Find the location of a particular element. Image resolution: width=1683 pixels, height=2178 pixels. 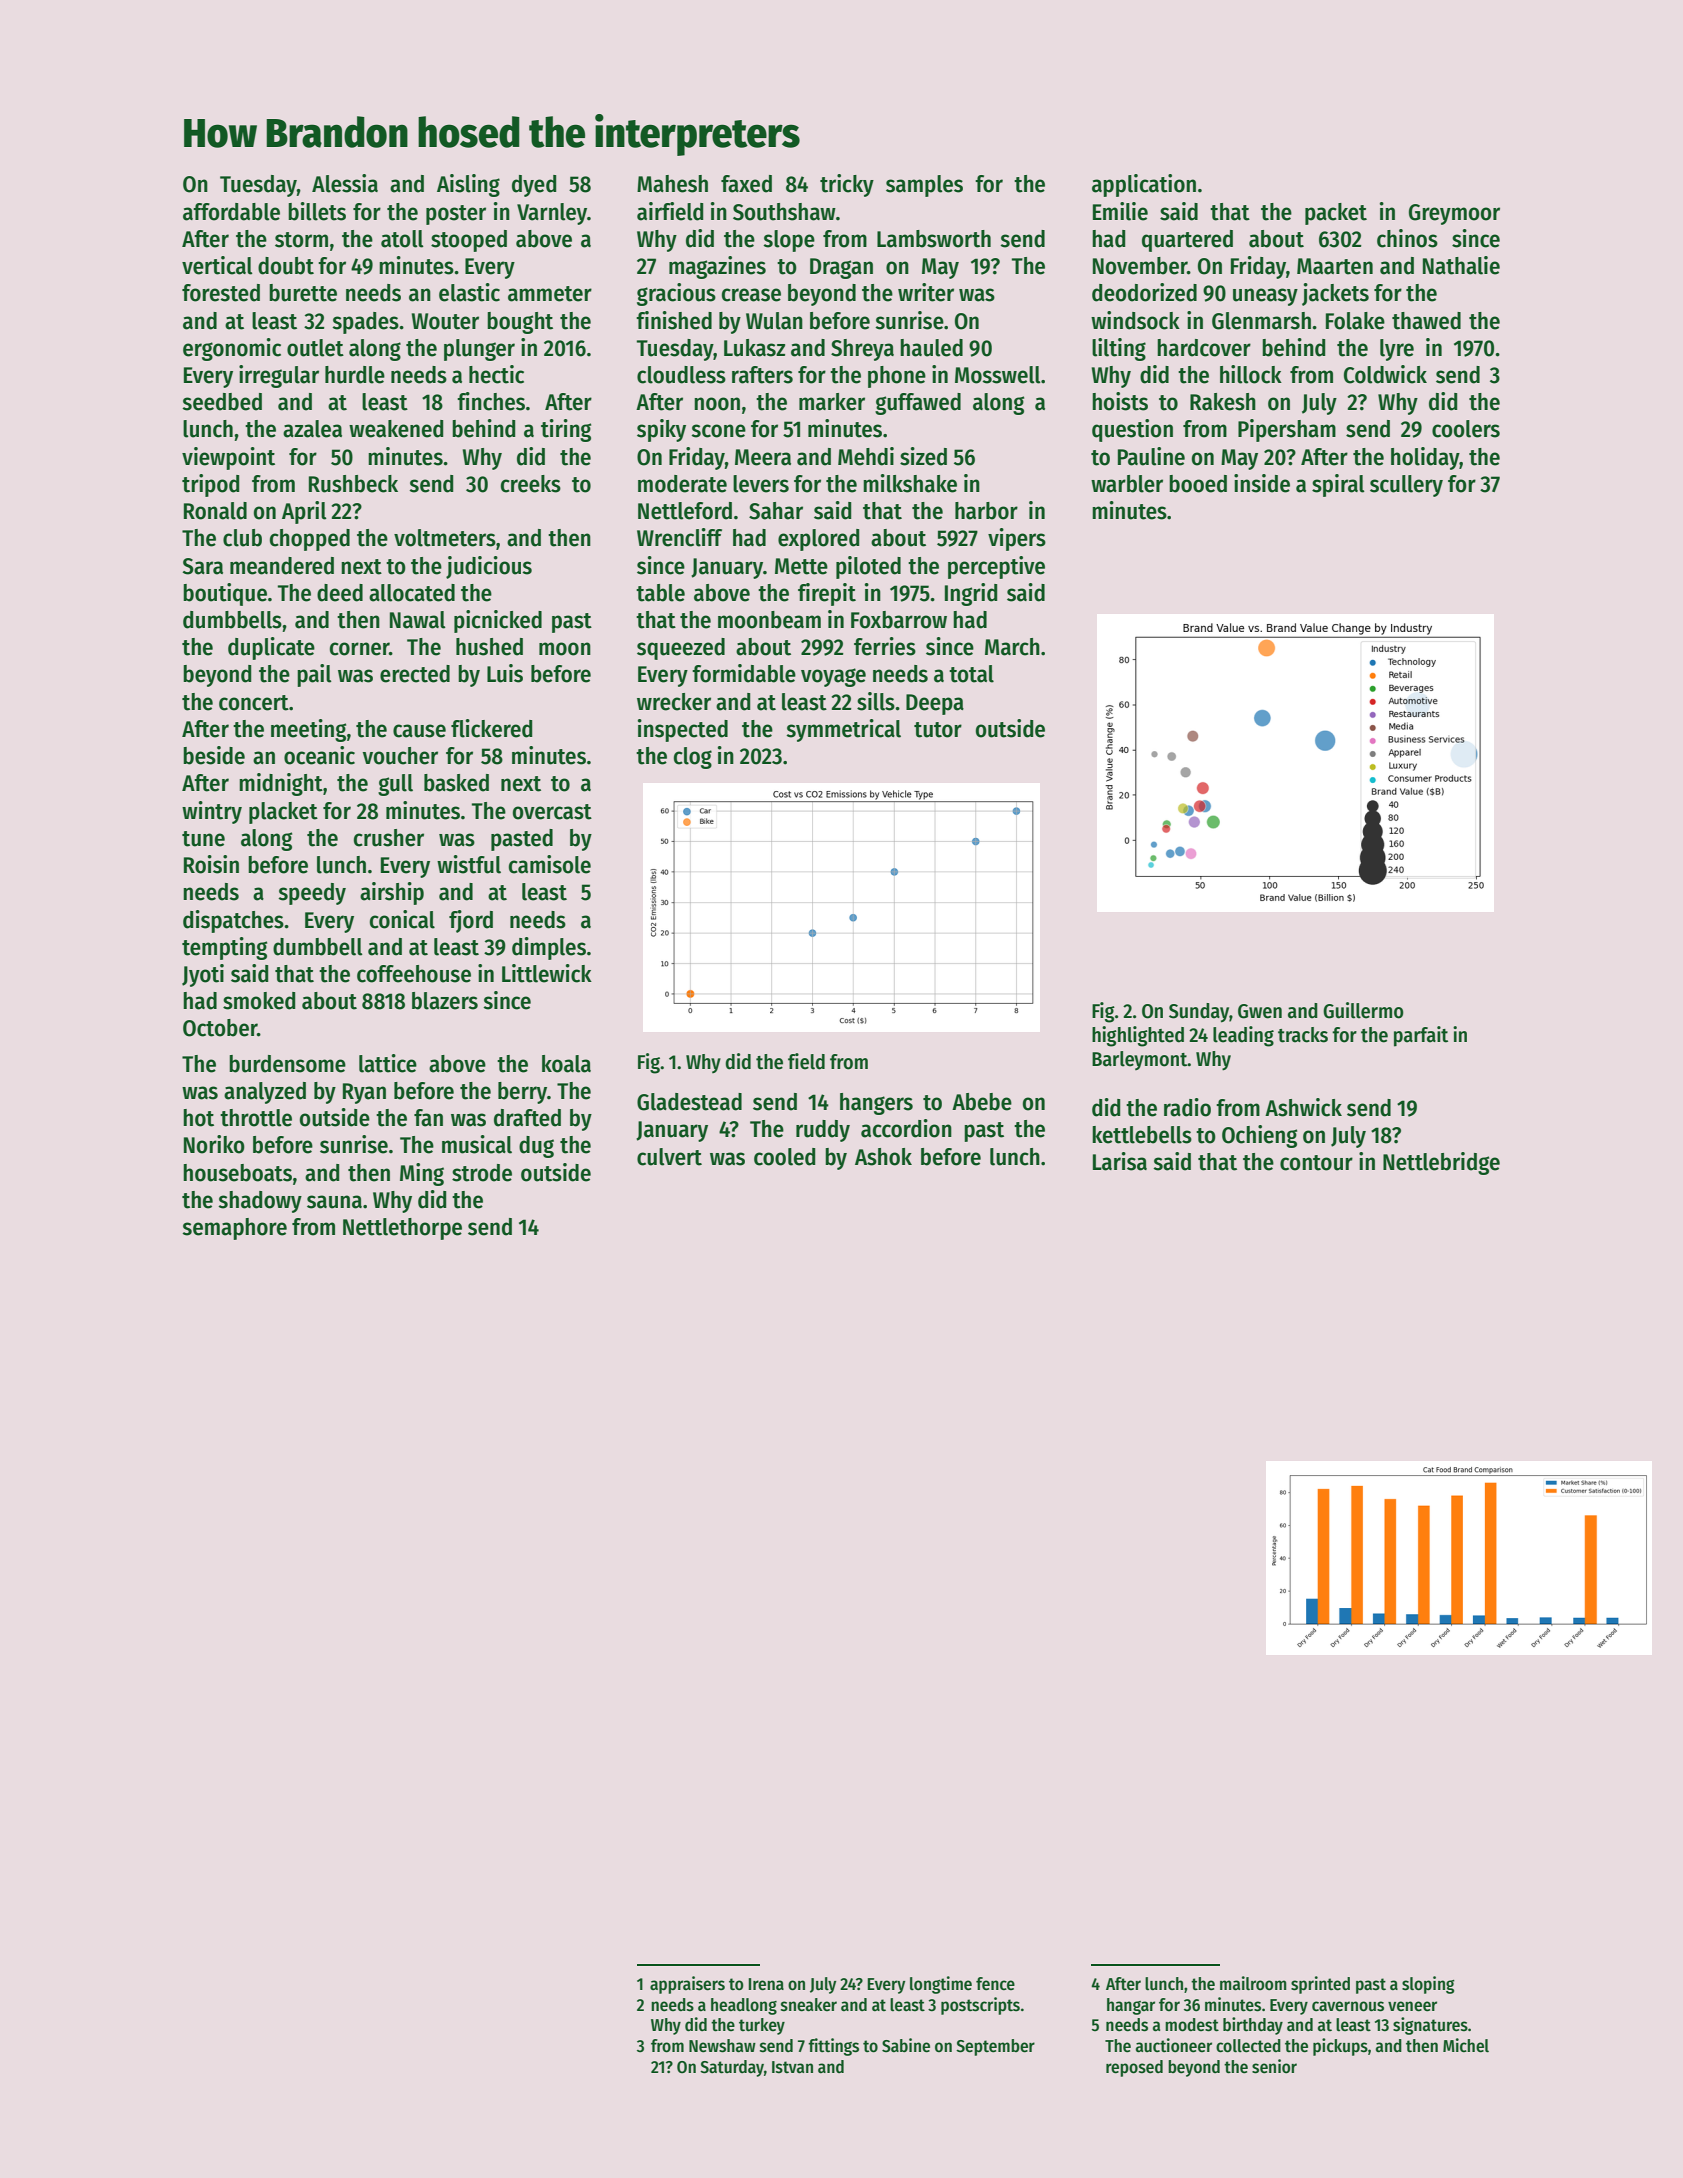

sloping is located at coordinates (1428, 1985).
